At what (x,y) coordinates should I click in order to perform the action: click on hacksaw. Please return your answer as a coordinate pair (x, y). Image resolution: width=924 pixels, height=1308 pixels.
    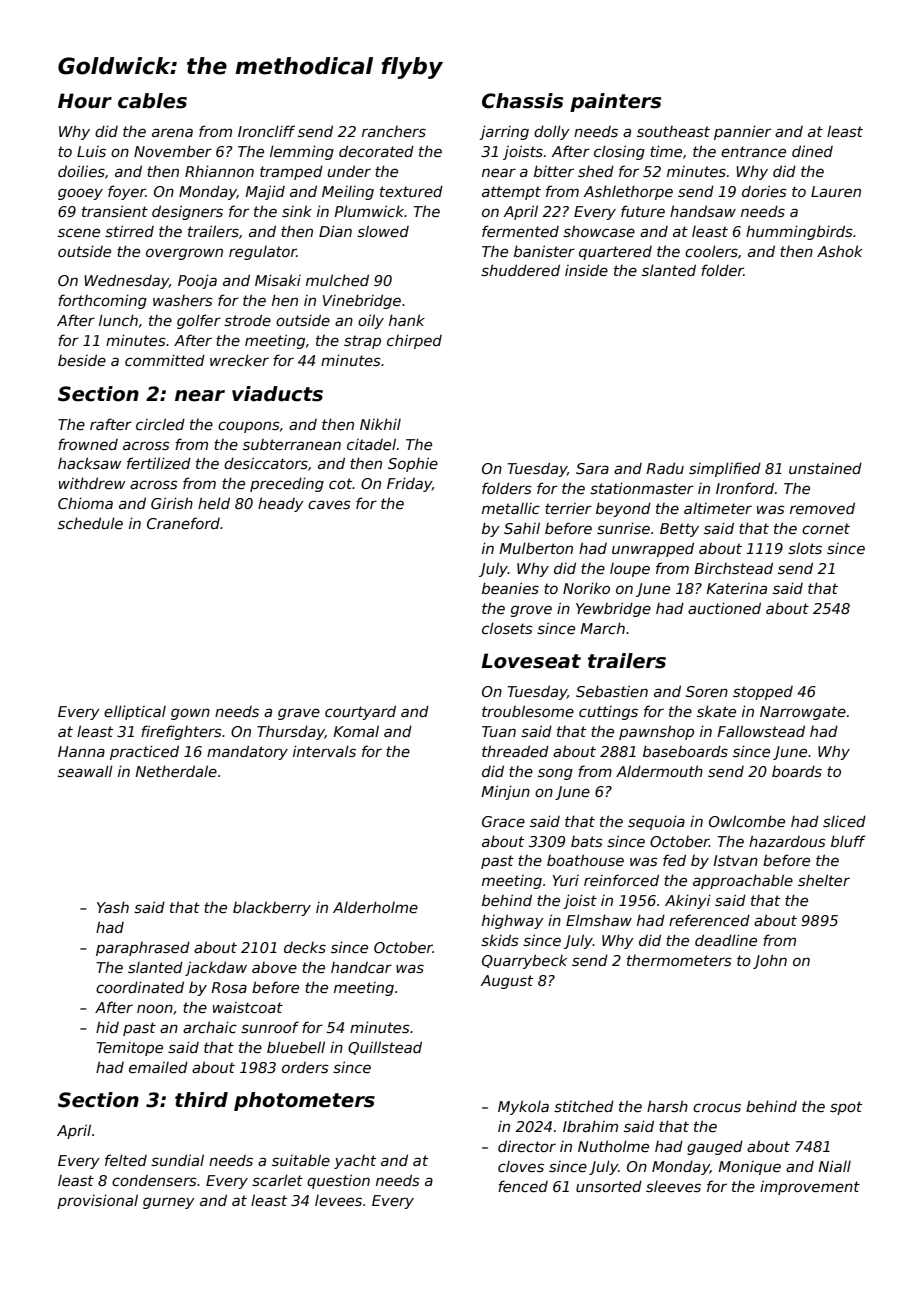
    Looking at the image, I should click on (90, 463).
